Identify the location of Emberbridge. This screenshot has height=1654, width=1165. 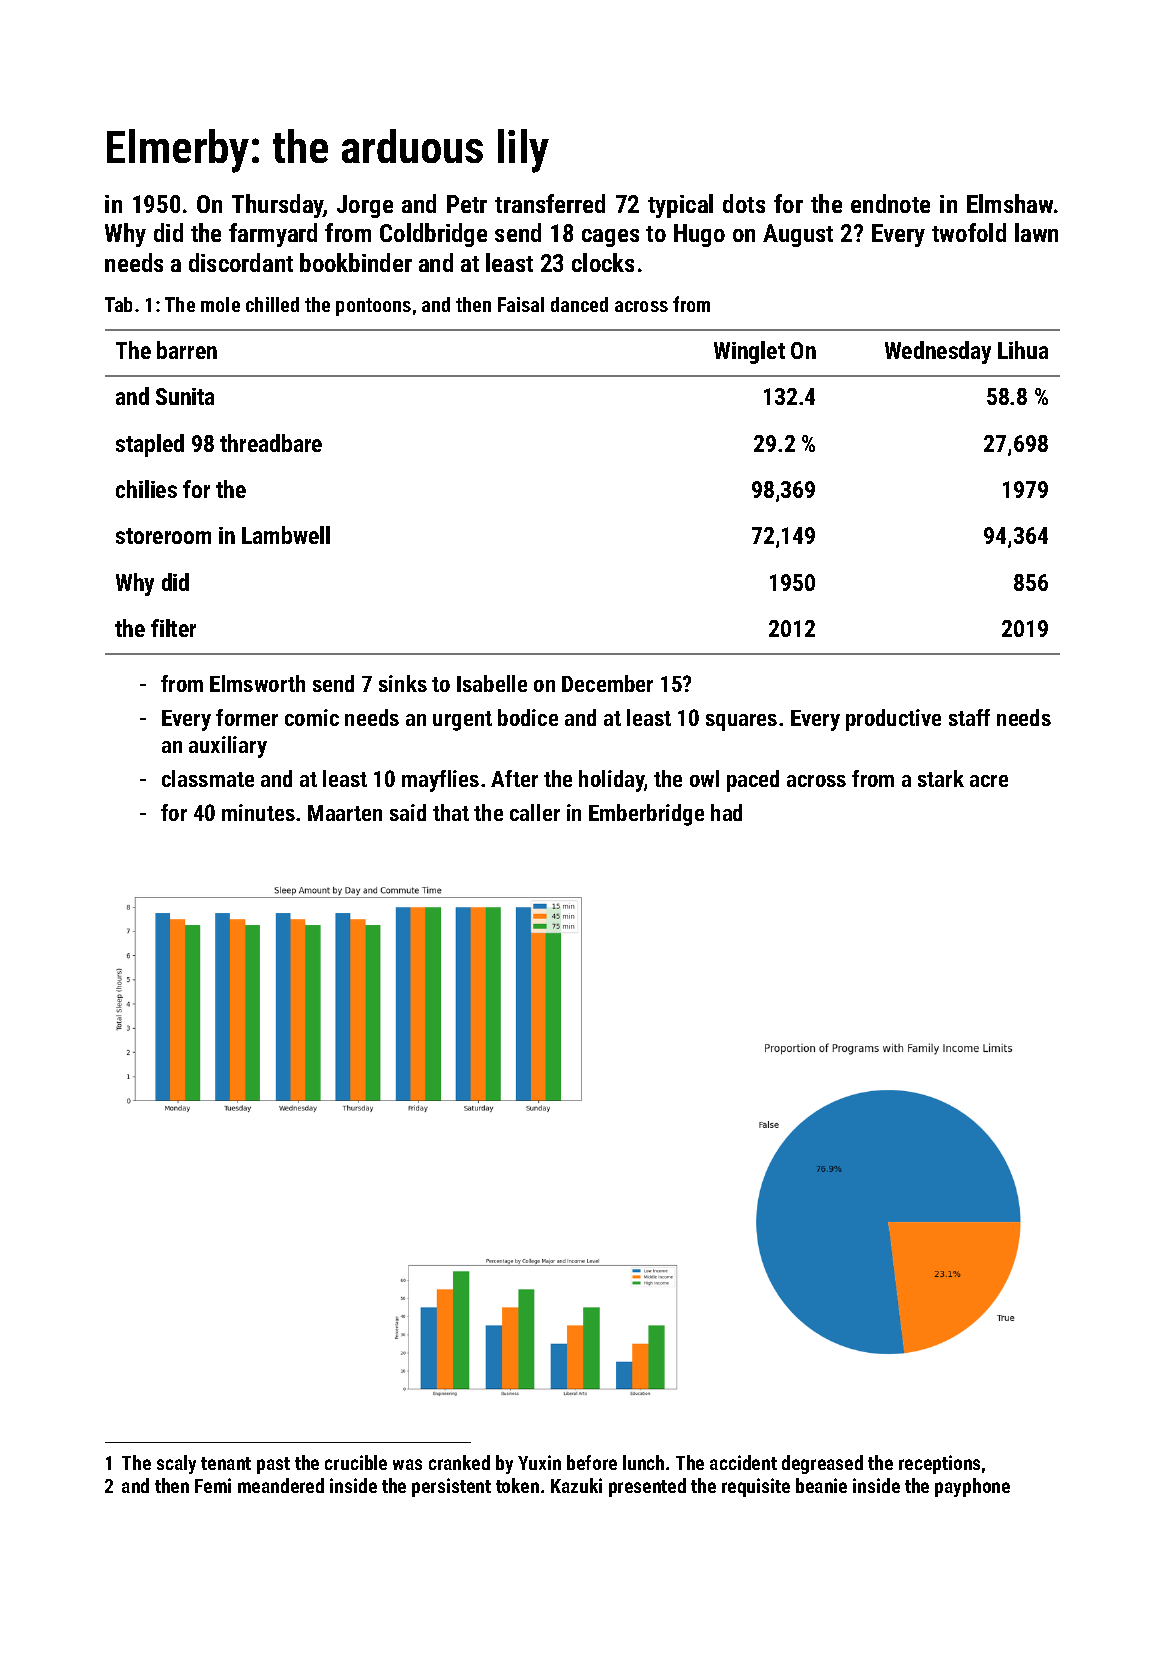
(646, 815).
